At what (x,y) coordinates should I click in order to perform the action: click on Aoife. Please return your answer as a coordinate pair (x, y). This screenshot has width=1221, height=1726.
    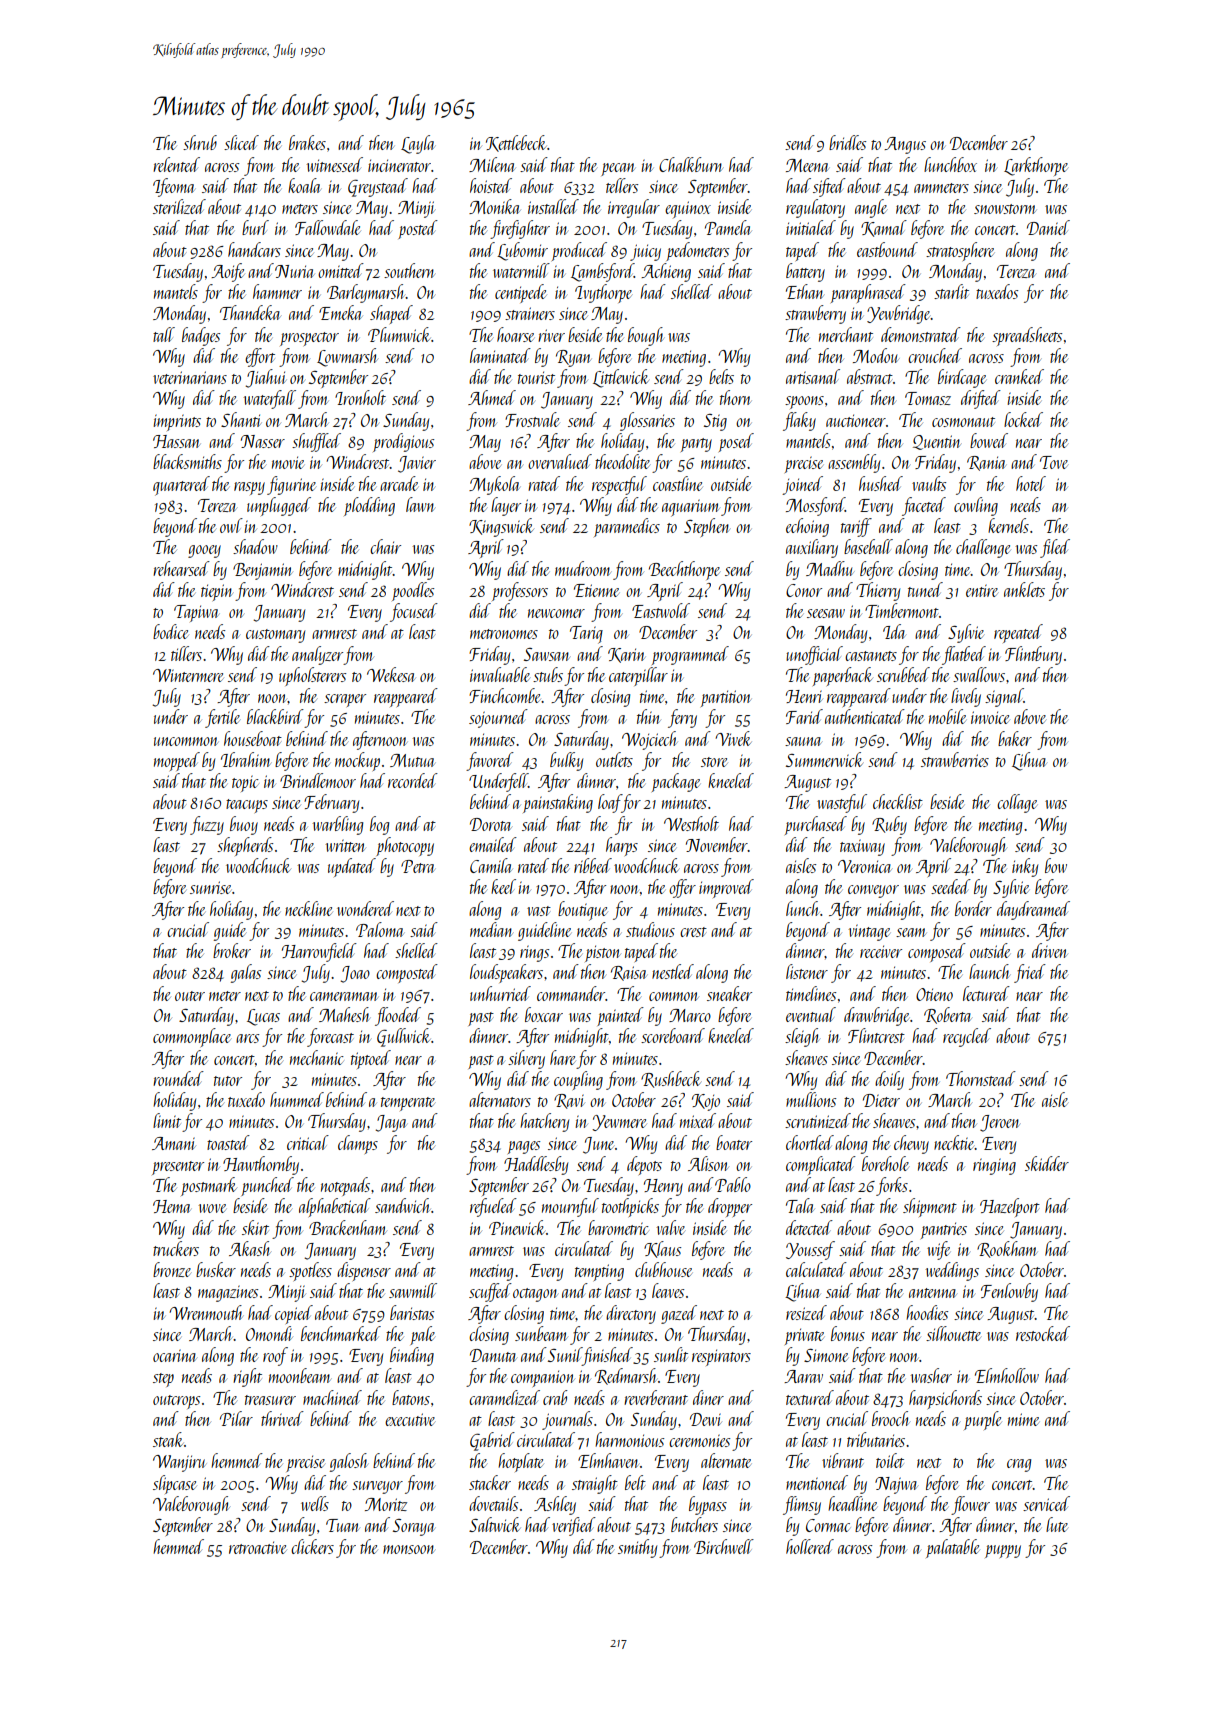
    Looking at the image, I should click on (228, 272).
